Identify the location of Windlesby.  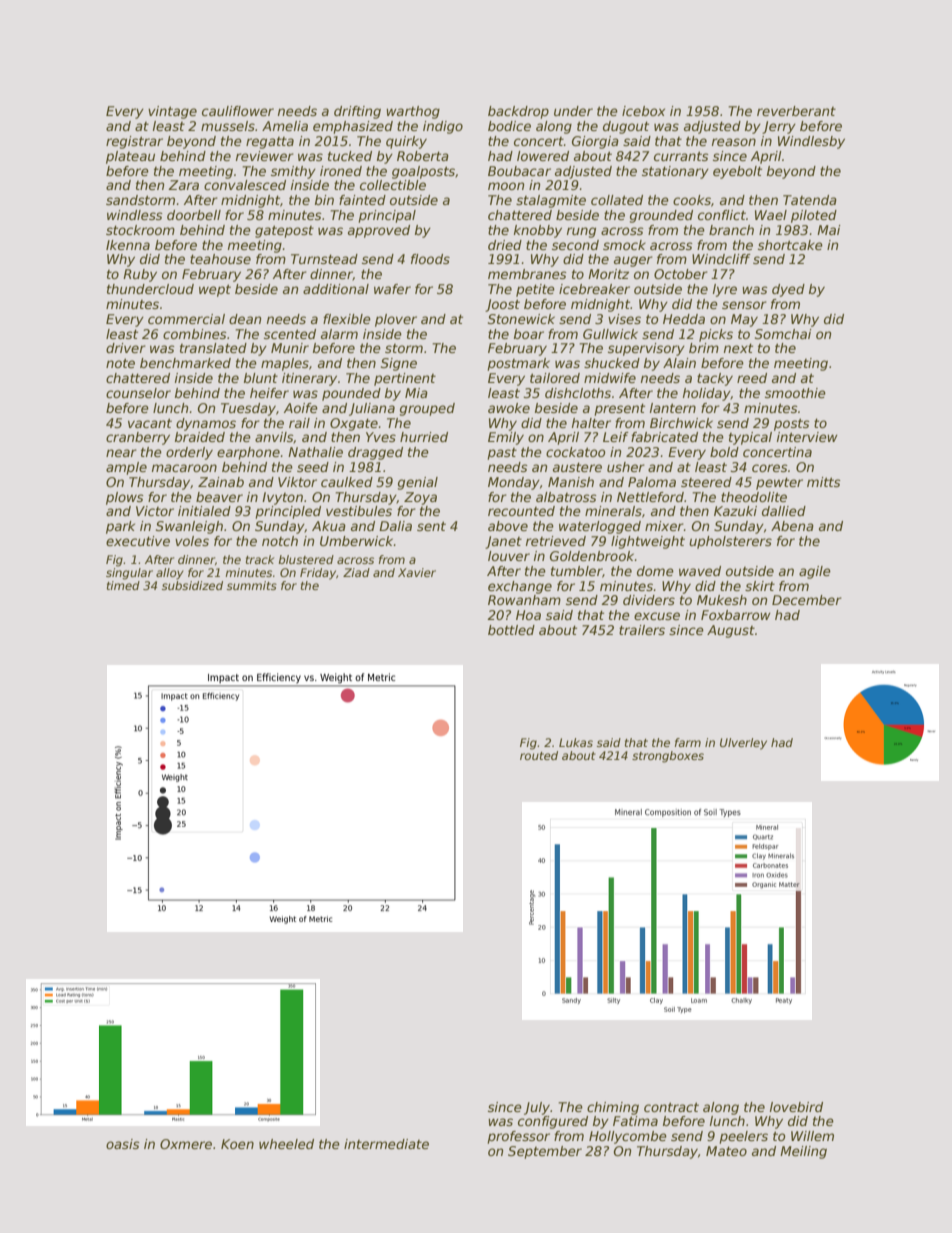
(811, 142).
